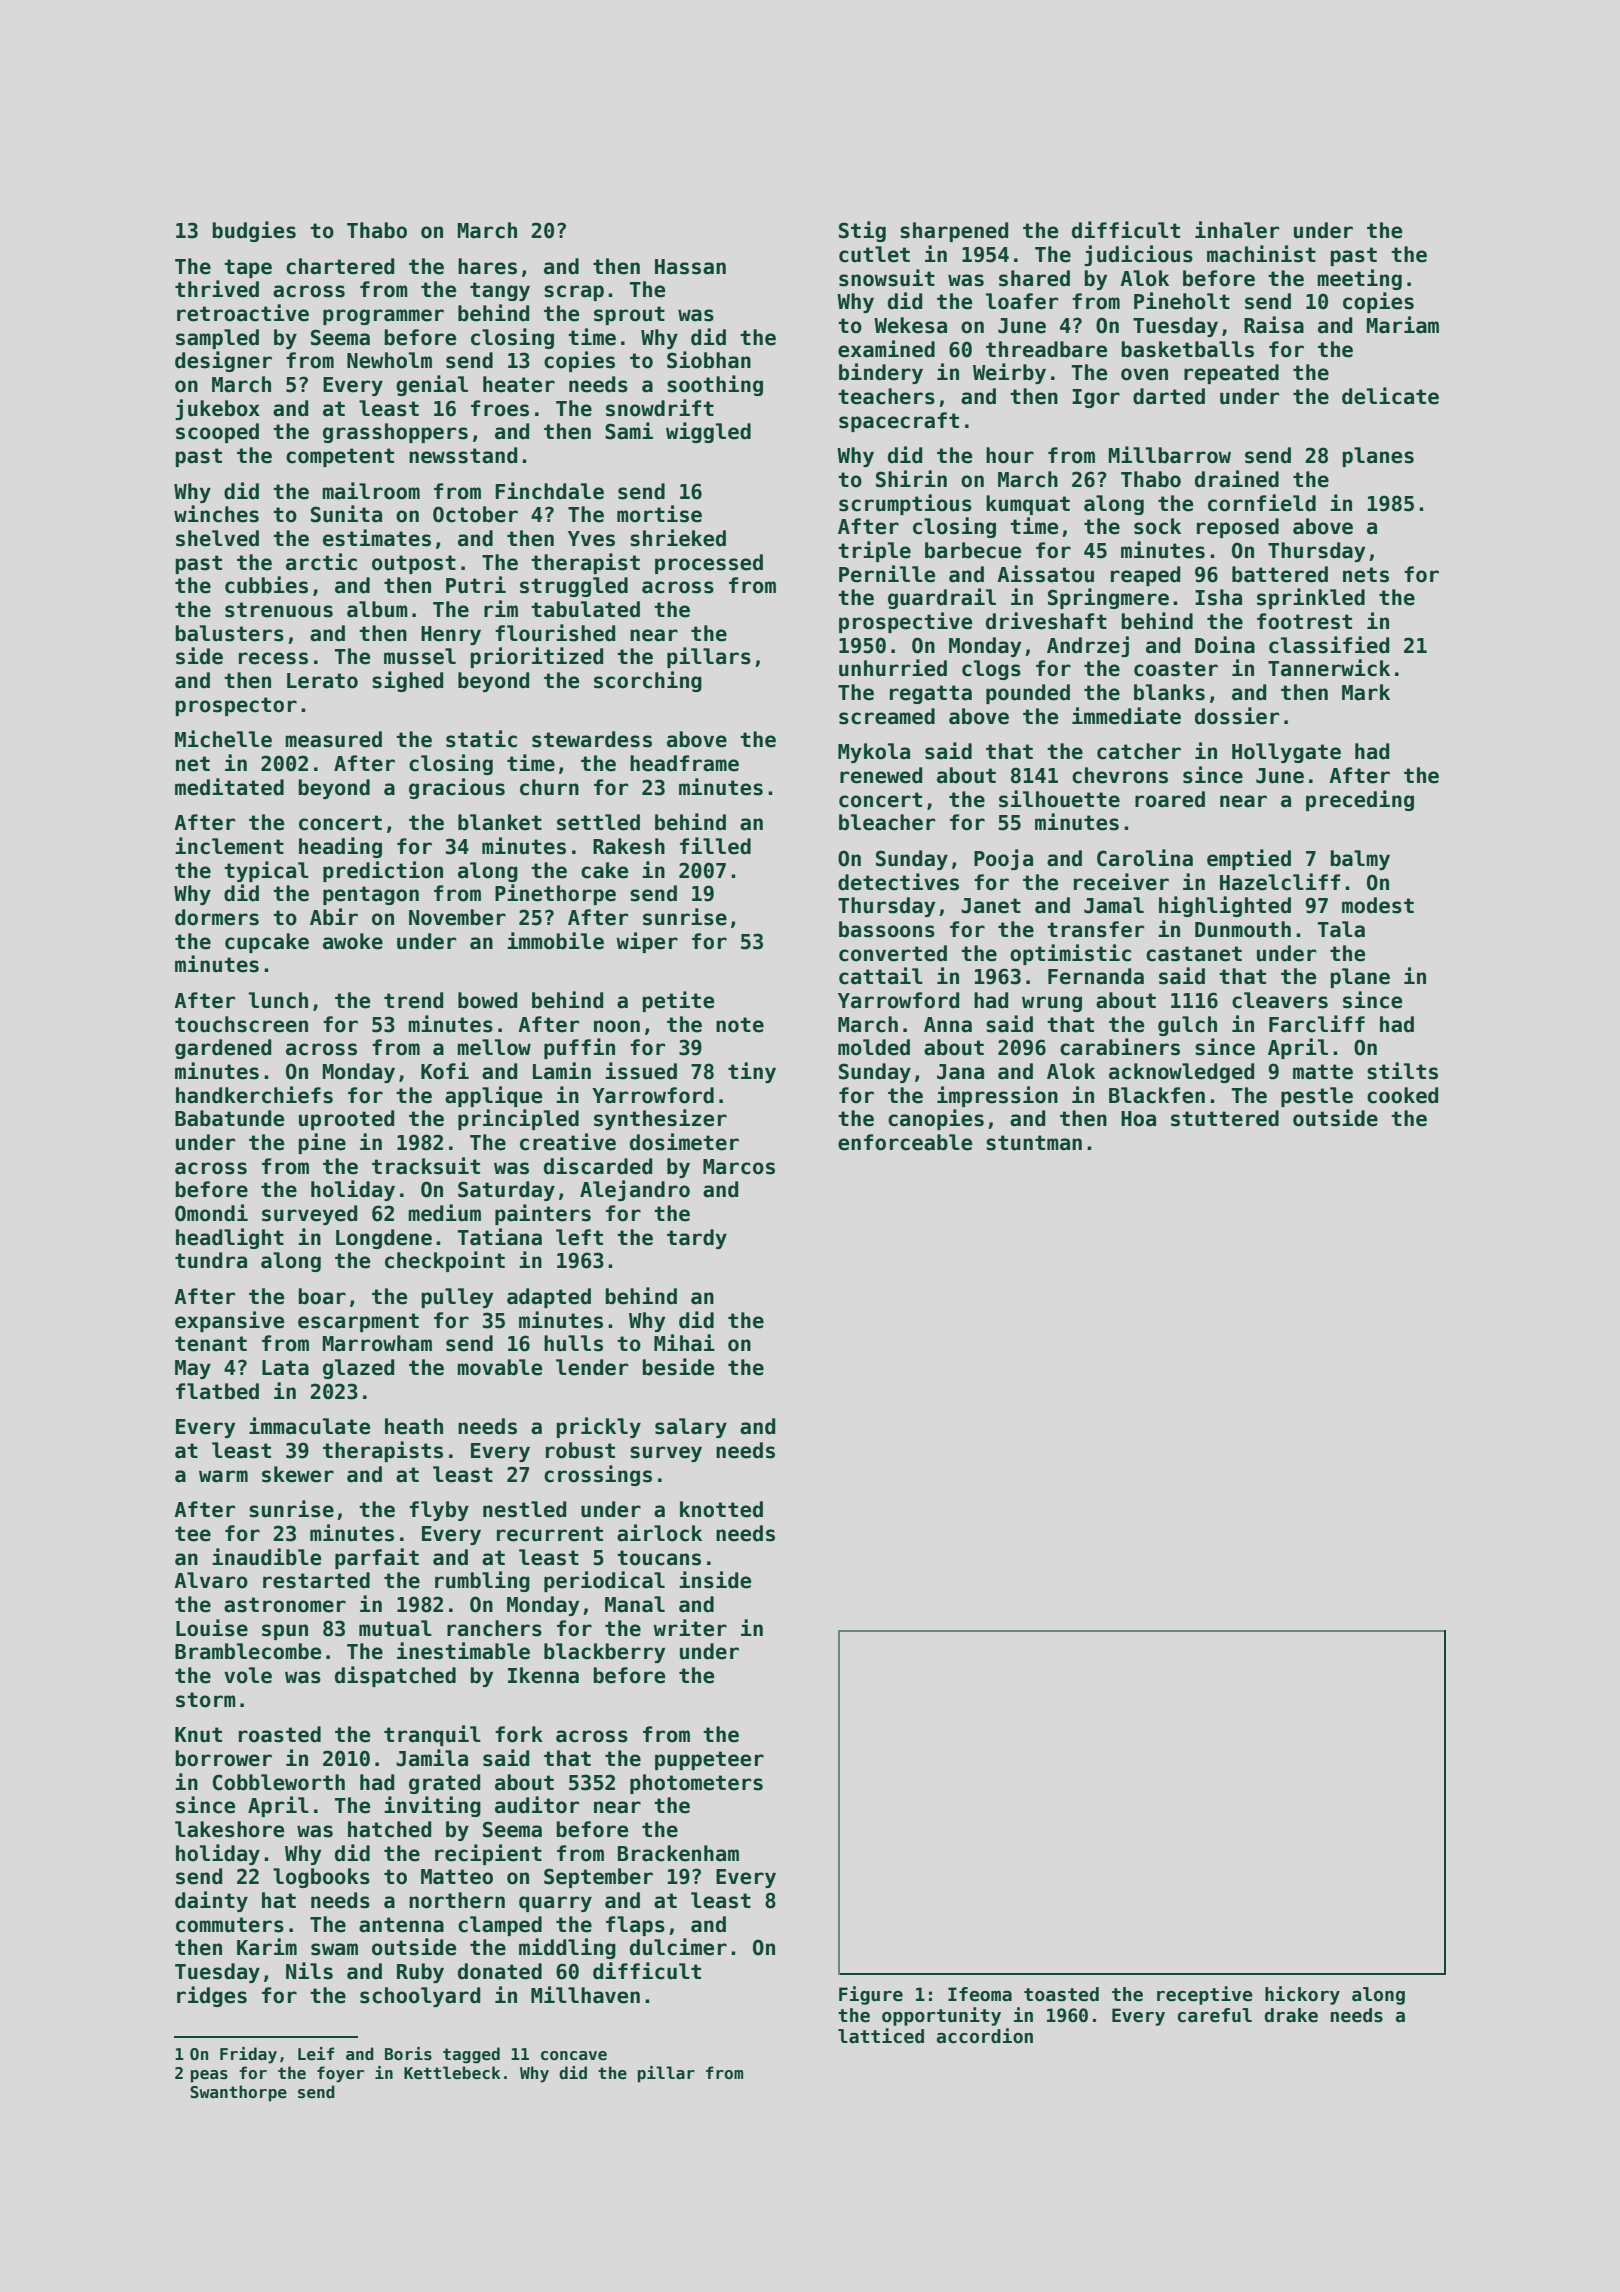 The width and height of the screenshot is (1620, 2292). I want to click on concave, so click(574, 2056).
